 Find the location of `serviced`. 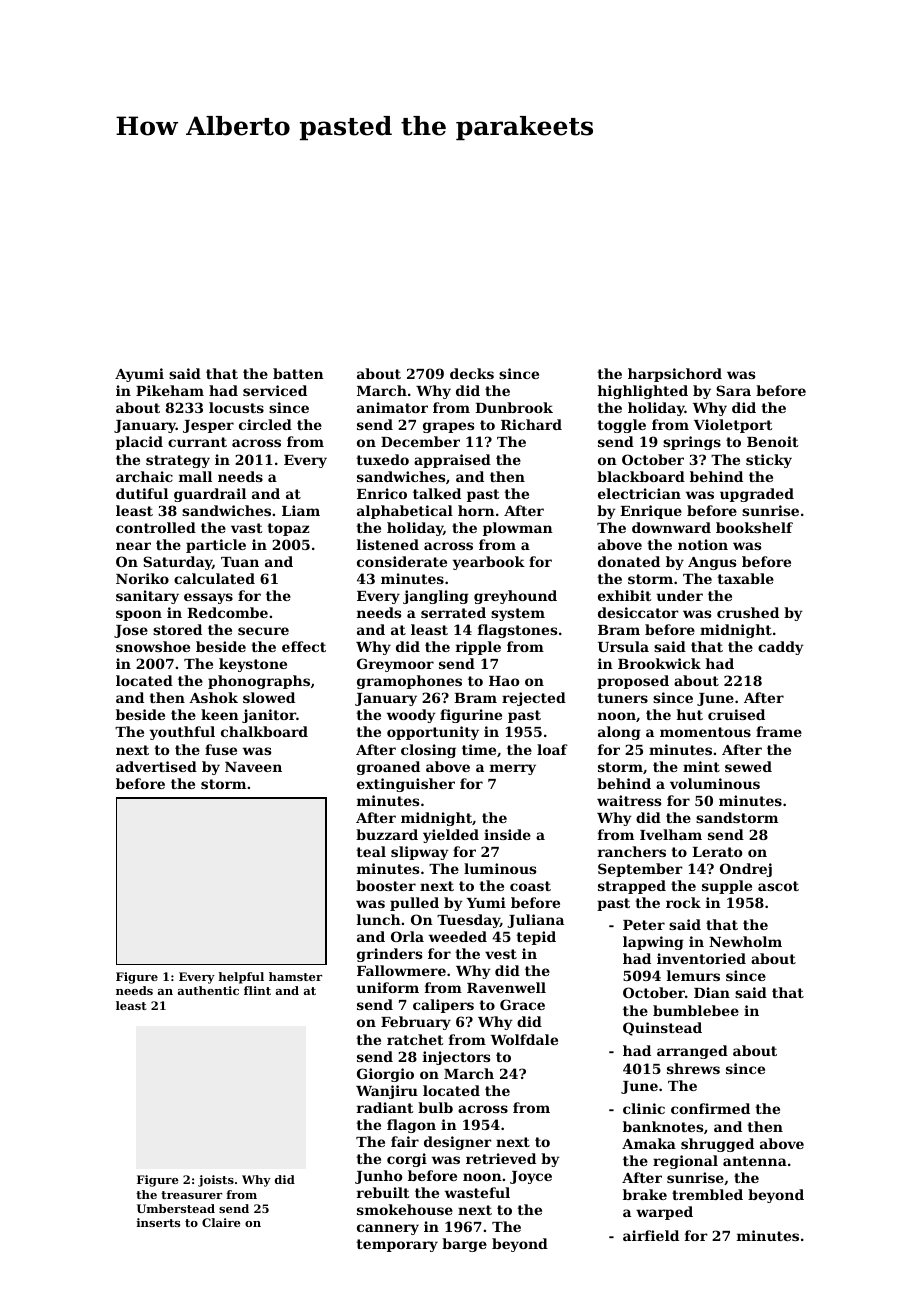

serviced is located at coordinates (275, 390).
